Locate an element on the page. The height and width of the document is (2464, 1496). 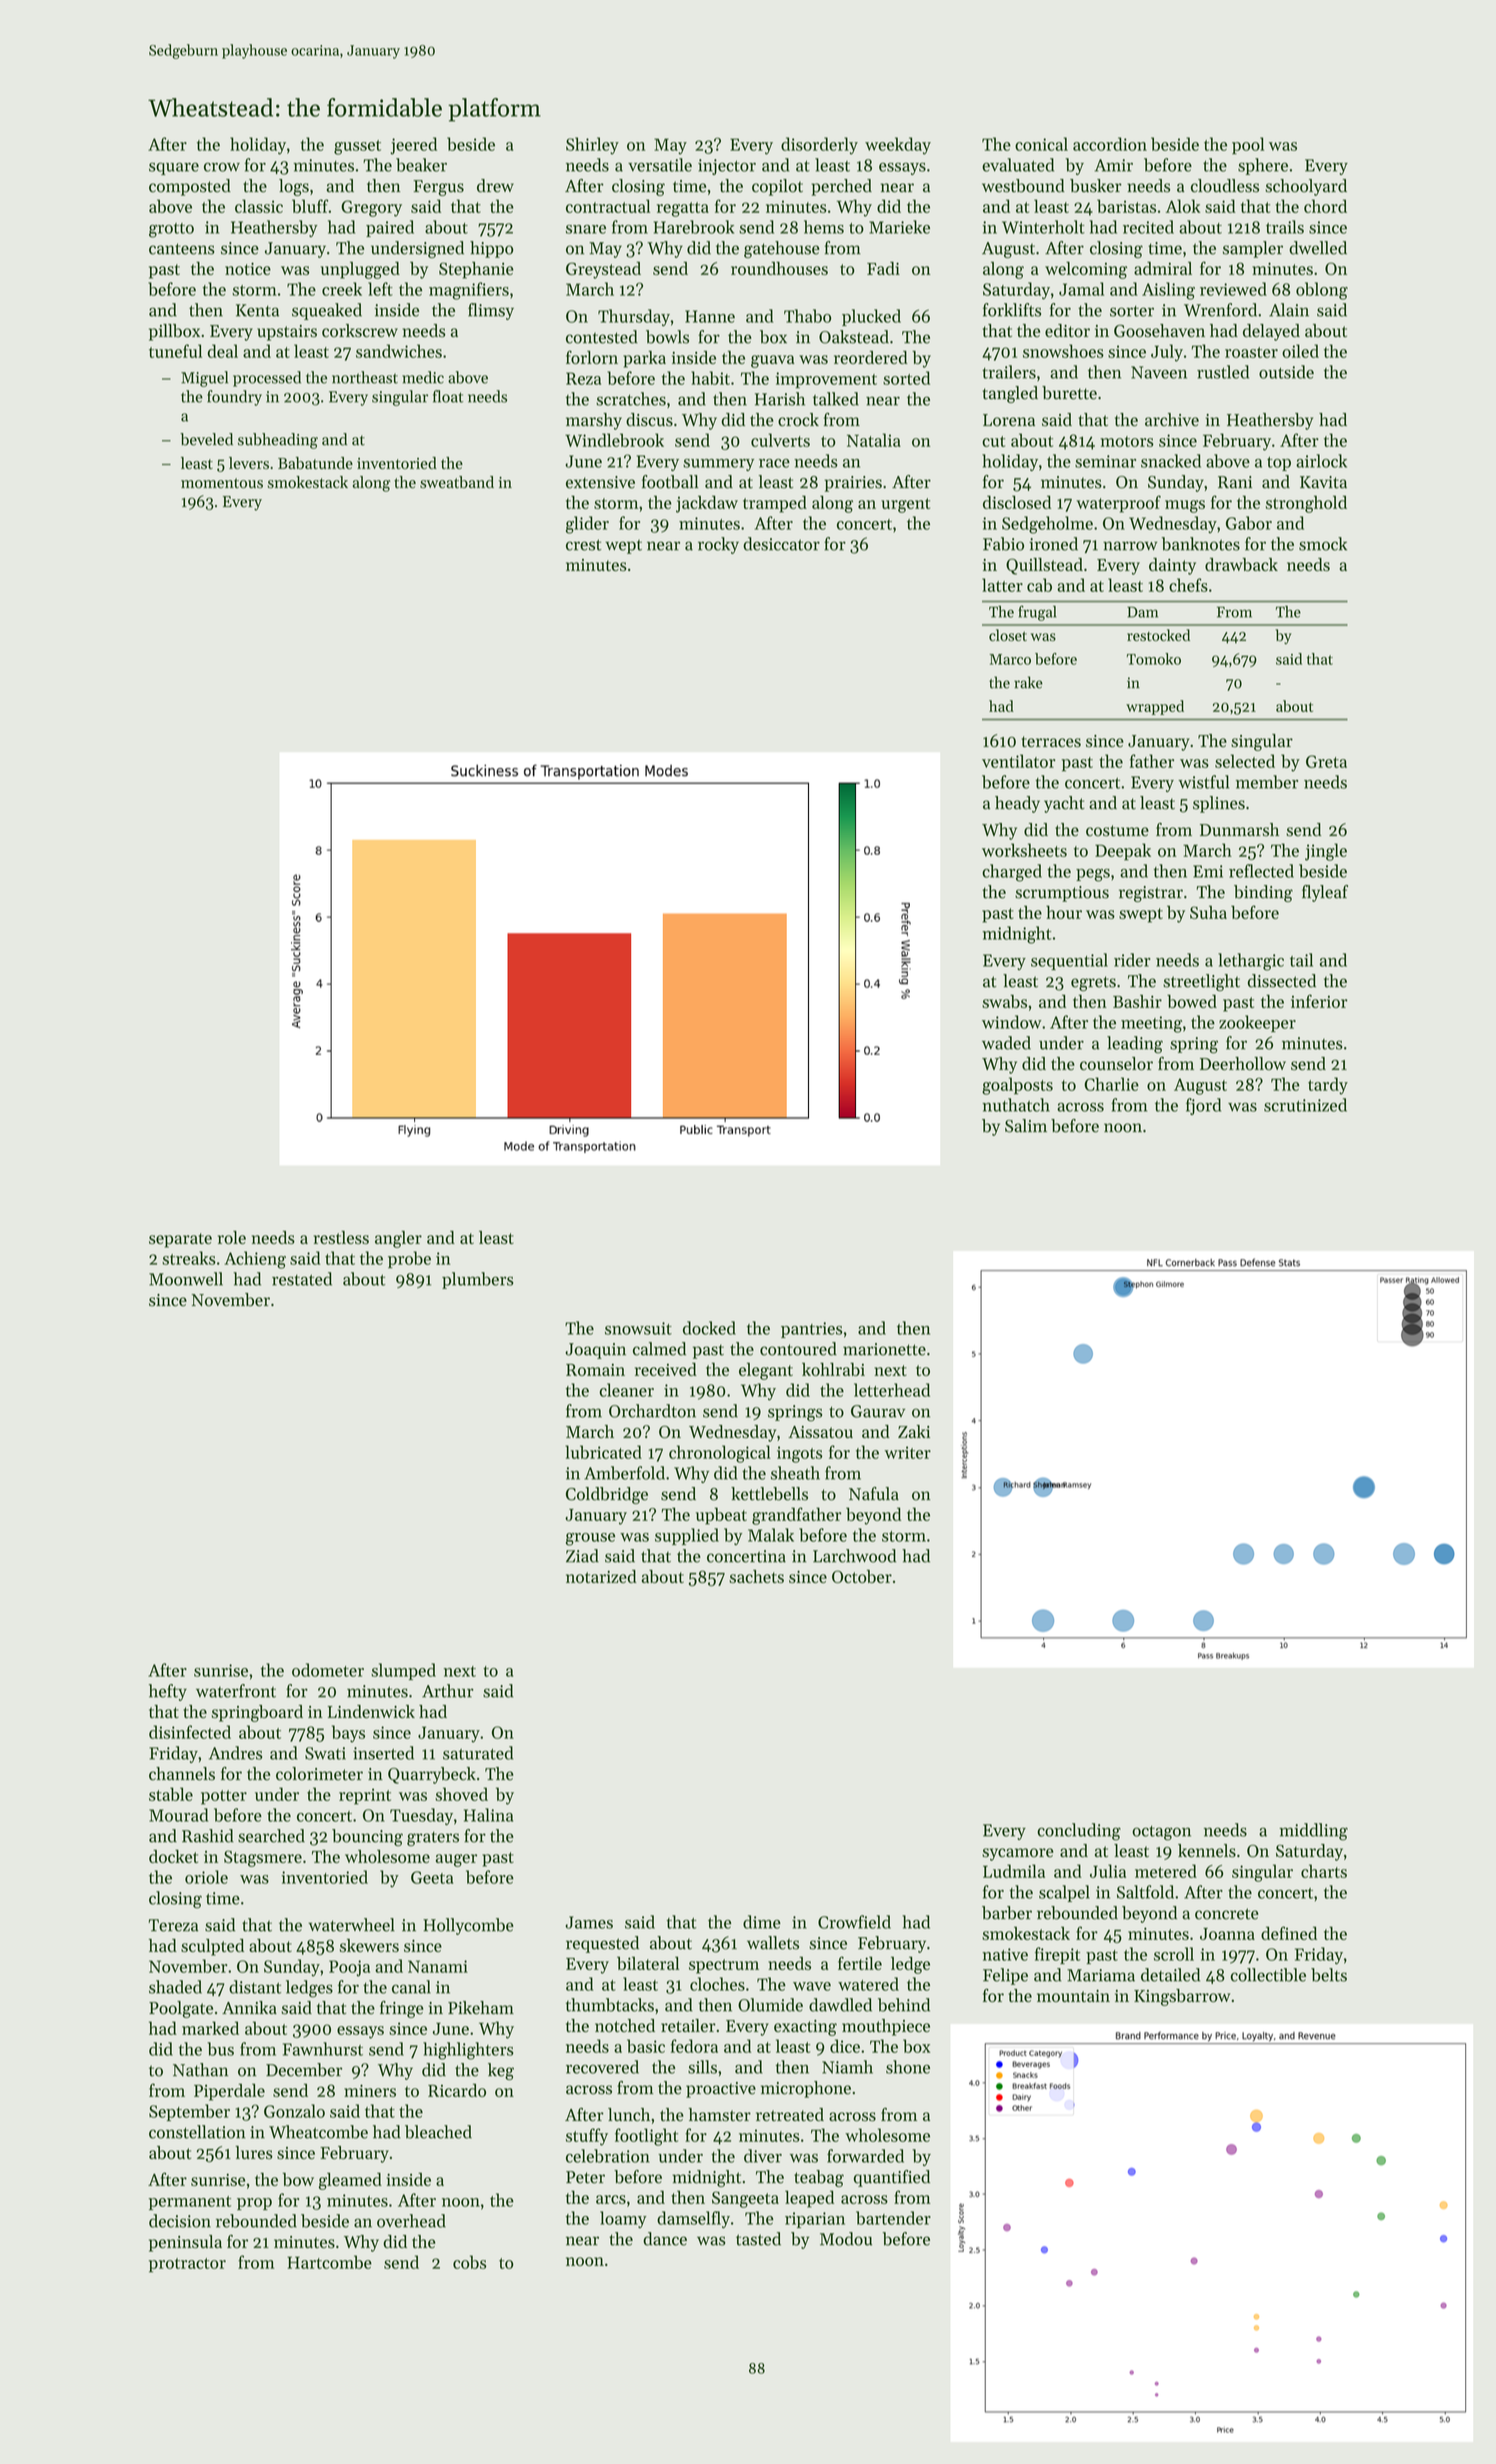
constellation is located at coordinates (197, 2132).
